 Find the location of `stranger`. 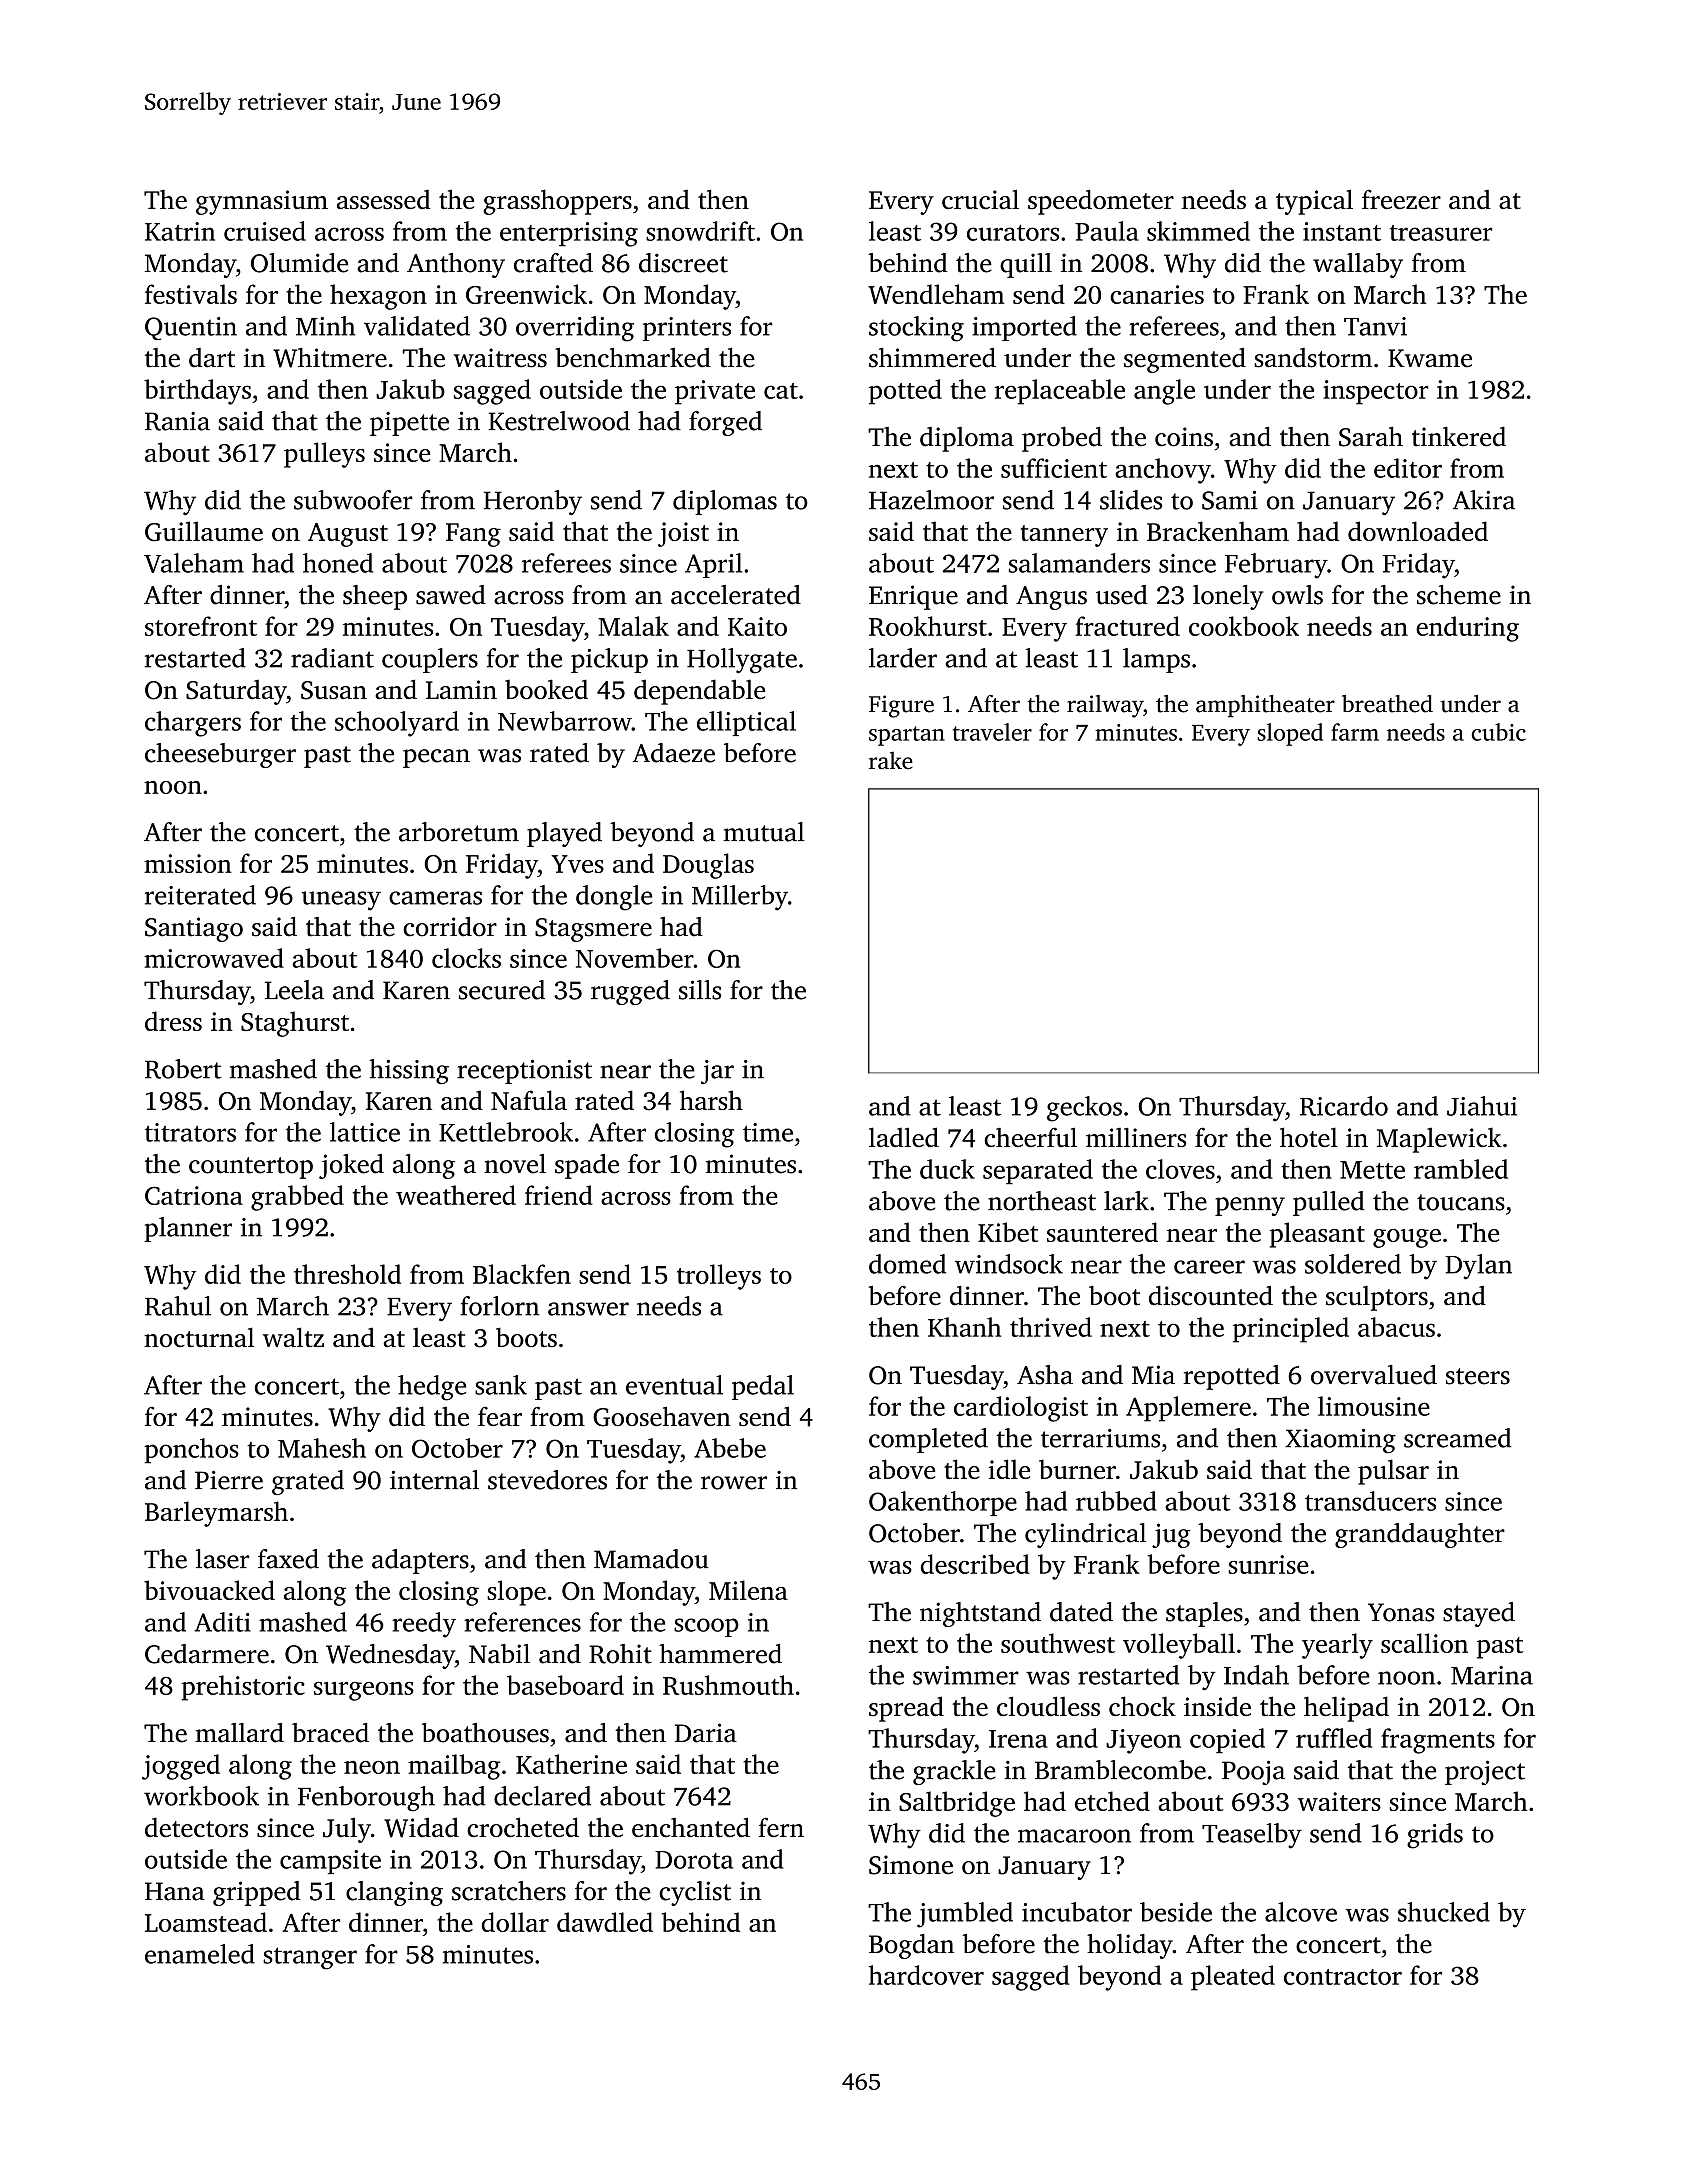

stranger is located at coordinates (310, 1958).
